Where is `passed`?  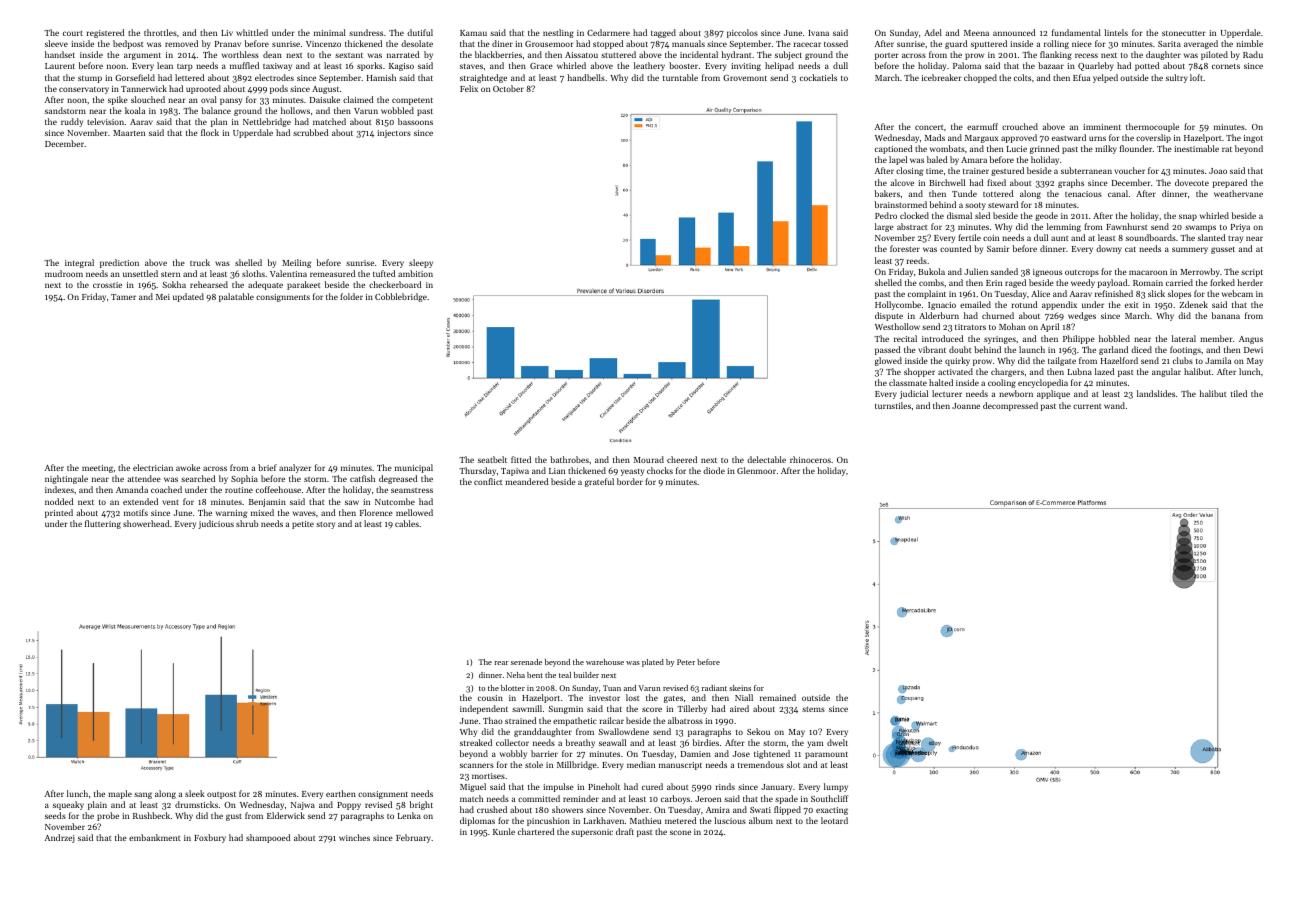
passed is located at coordinates (887, 350).
